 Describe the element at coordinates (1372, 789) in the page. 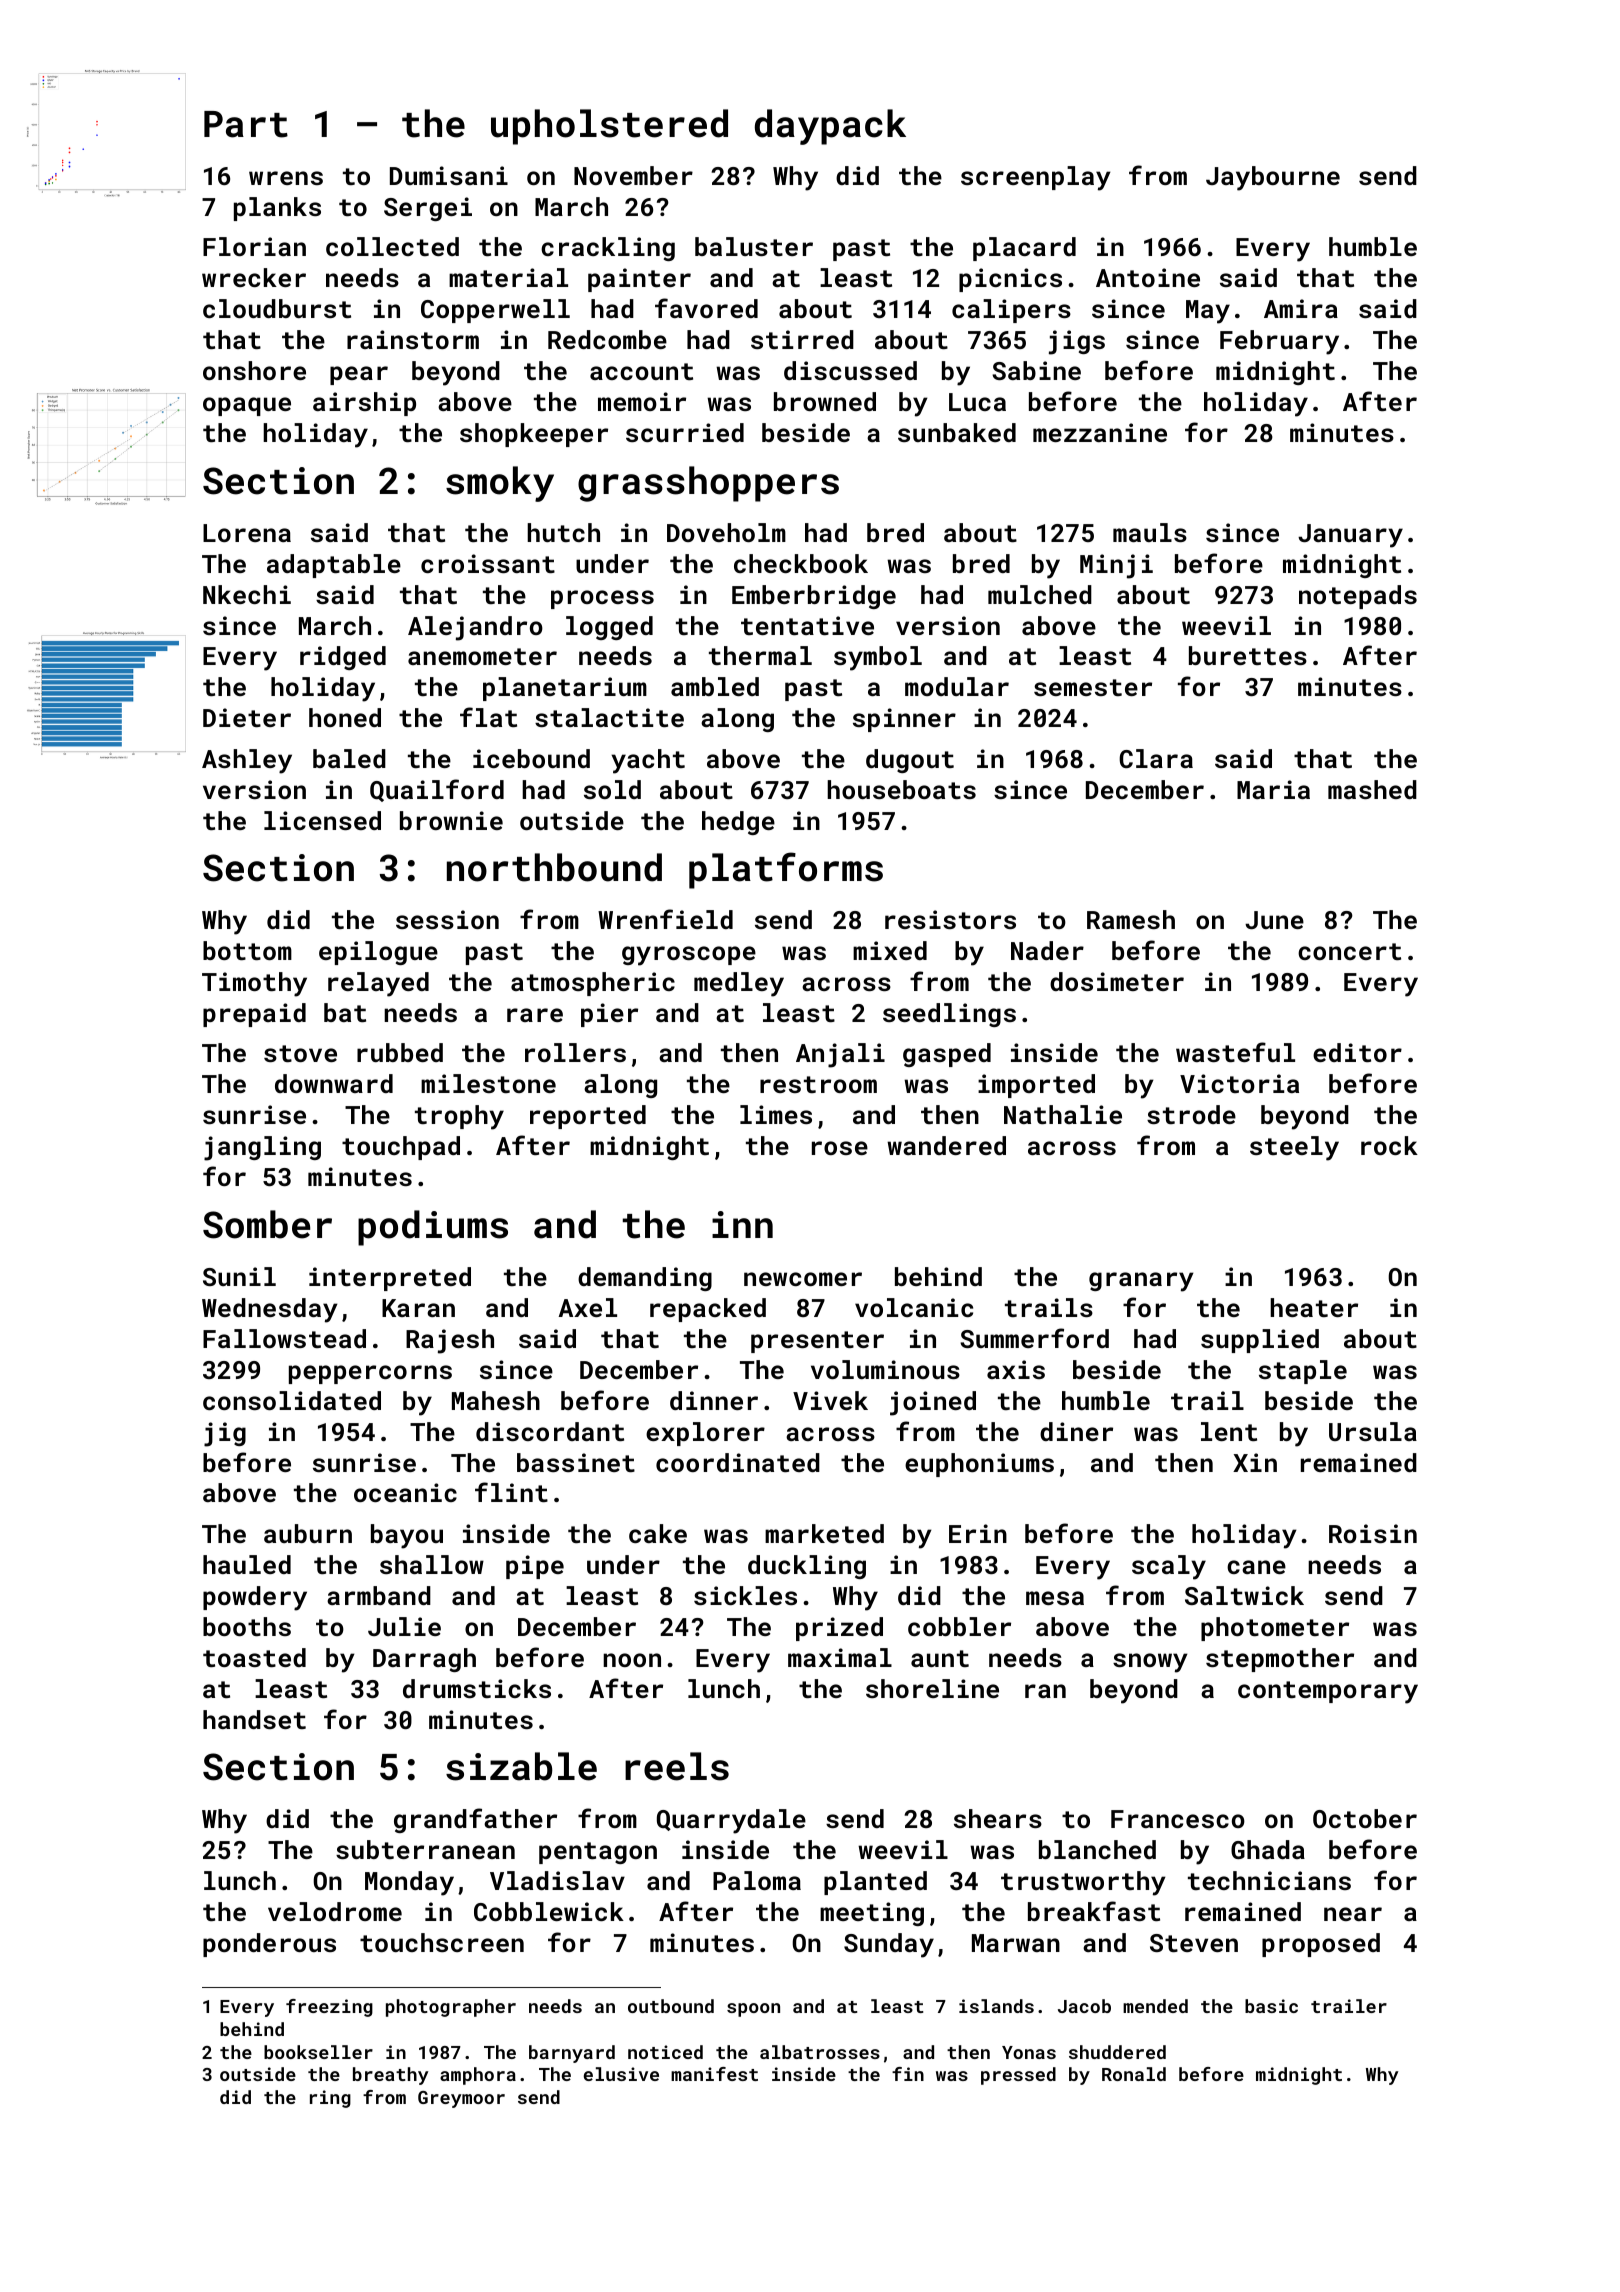

I see `mashed` at that location.
